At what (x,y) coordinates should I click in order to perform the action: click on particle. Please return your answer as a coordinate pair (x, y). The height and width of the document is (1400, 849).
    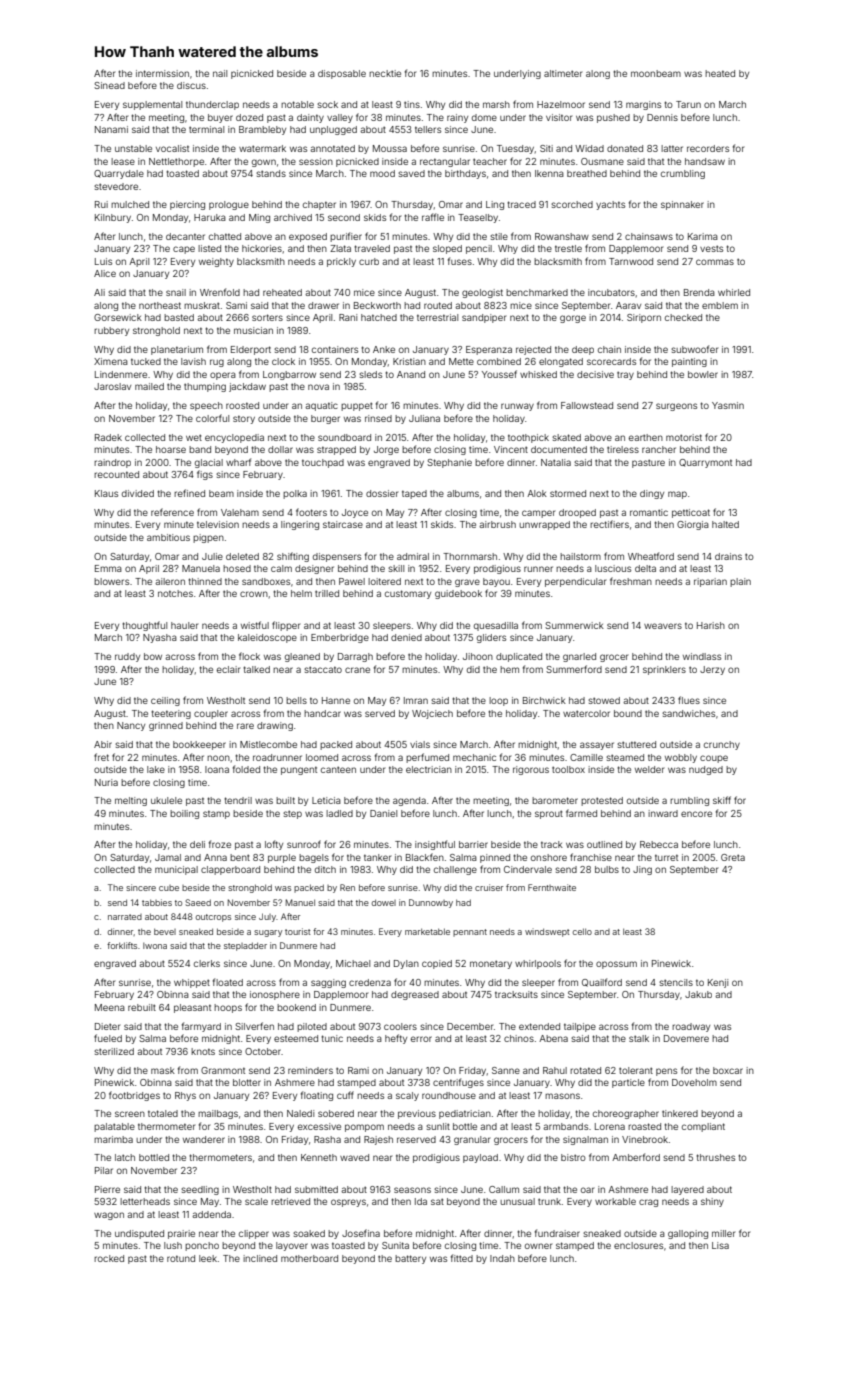
    Looking at the image, I should click on (628, 1083).
